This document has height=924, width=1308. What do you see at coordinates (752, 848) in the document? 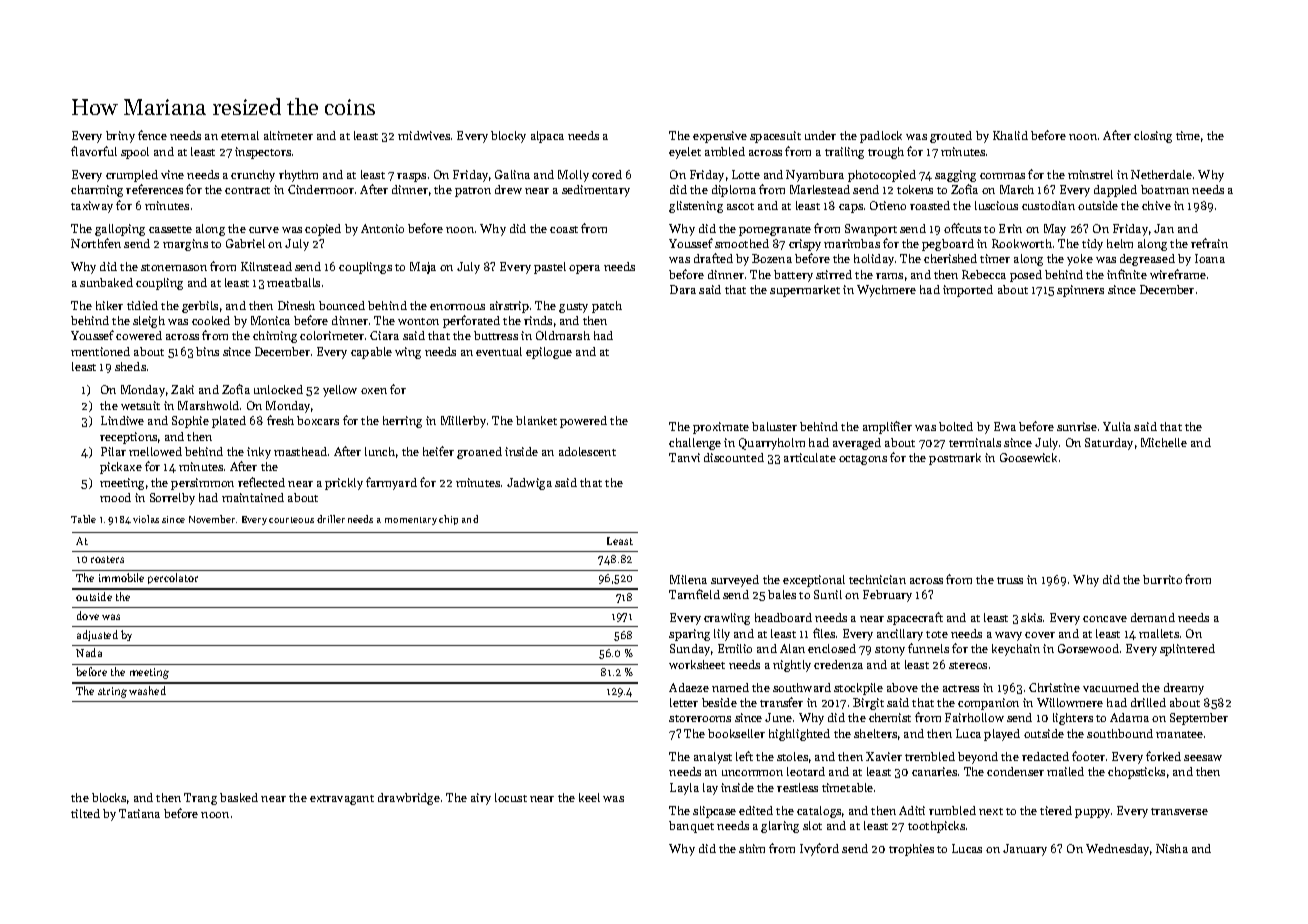
I see `shim` at bounding box center [752, 848].
